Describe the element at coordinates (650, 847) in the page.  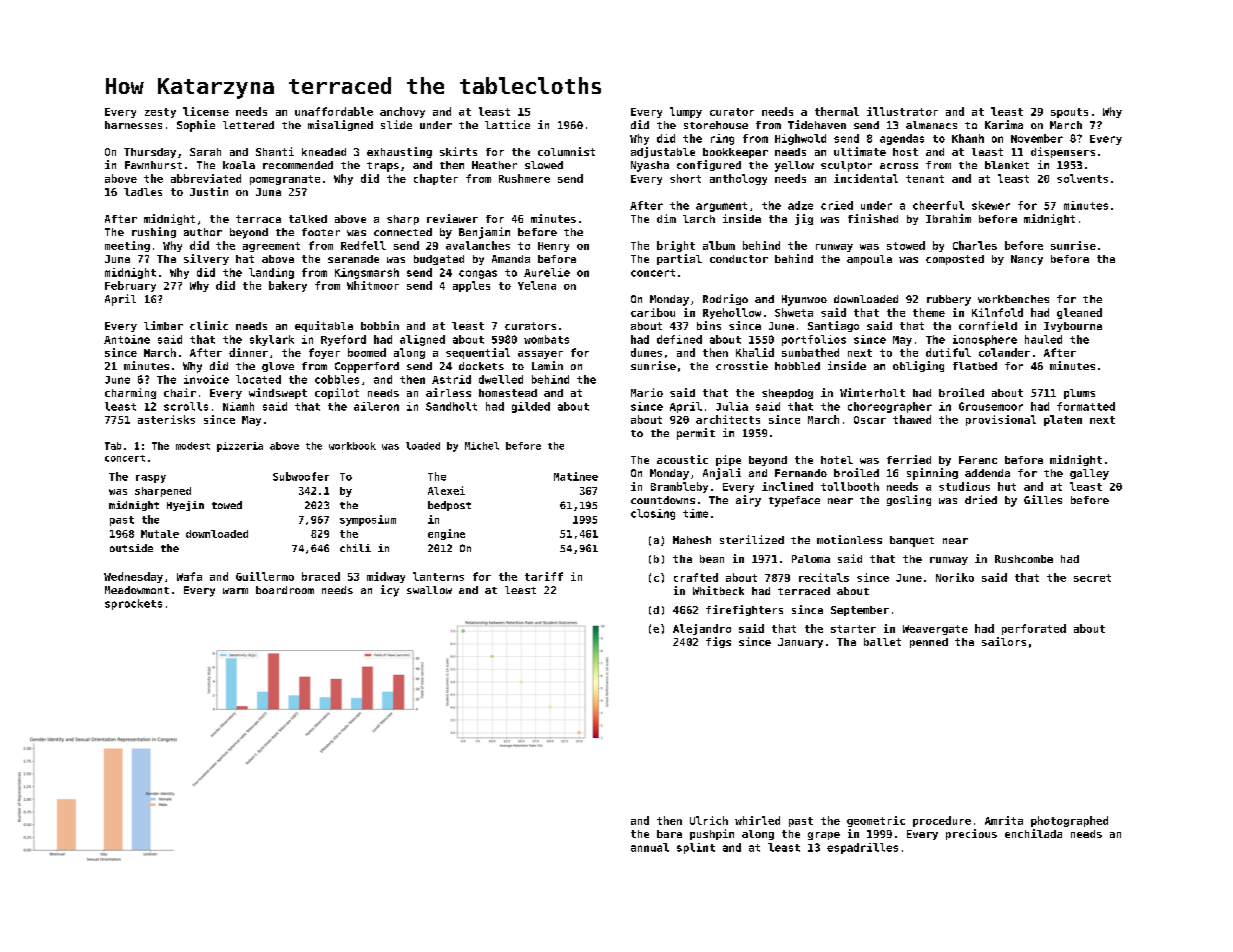
I see `annual` at that location.
